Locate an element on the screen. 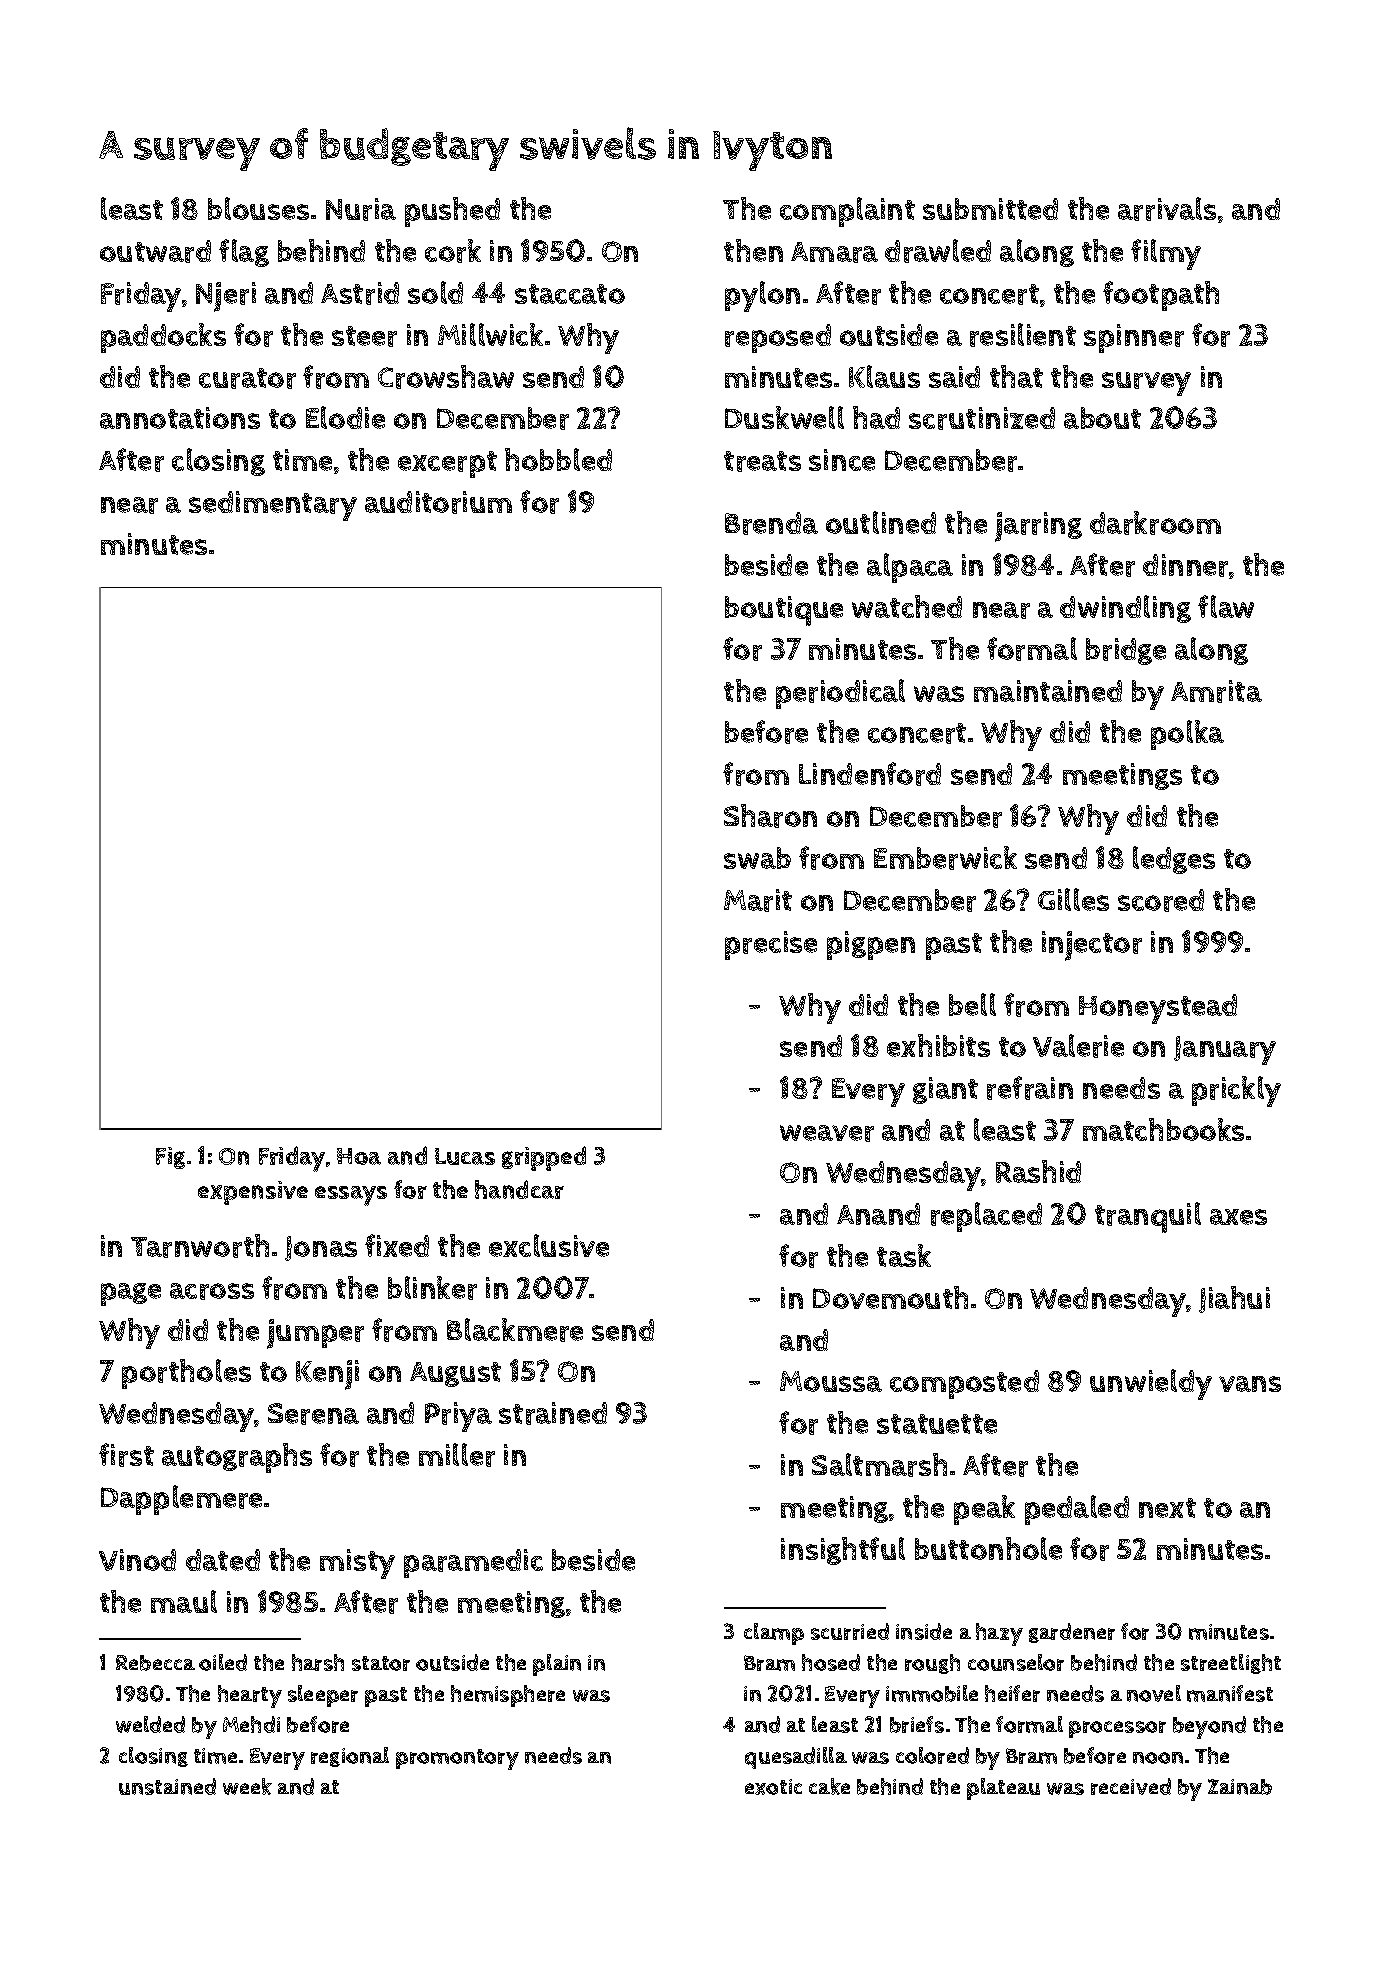 This screenshot has height=1969, width=1386. Brenda is located at coordinates (771, 523).
